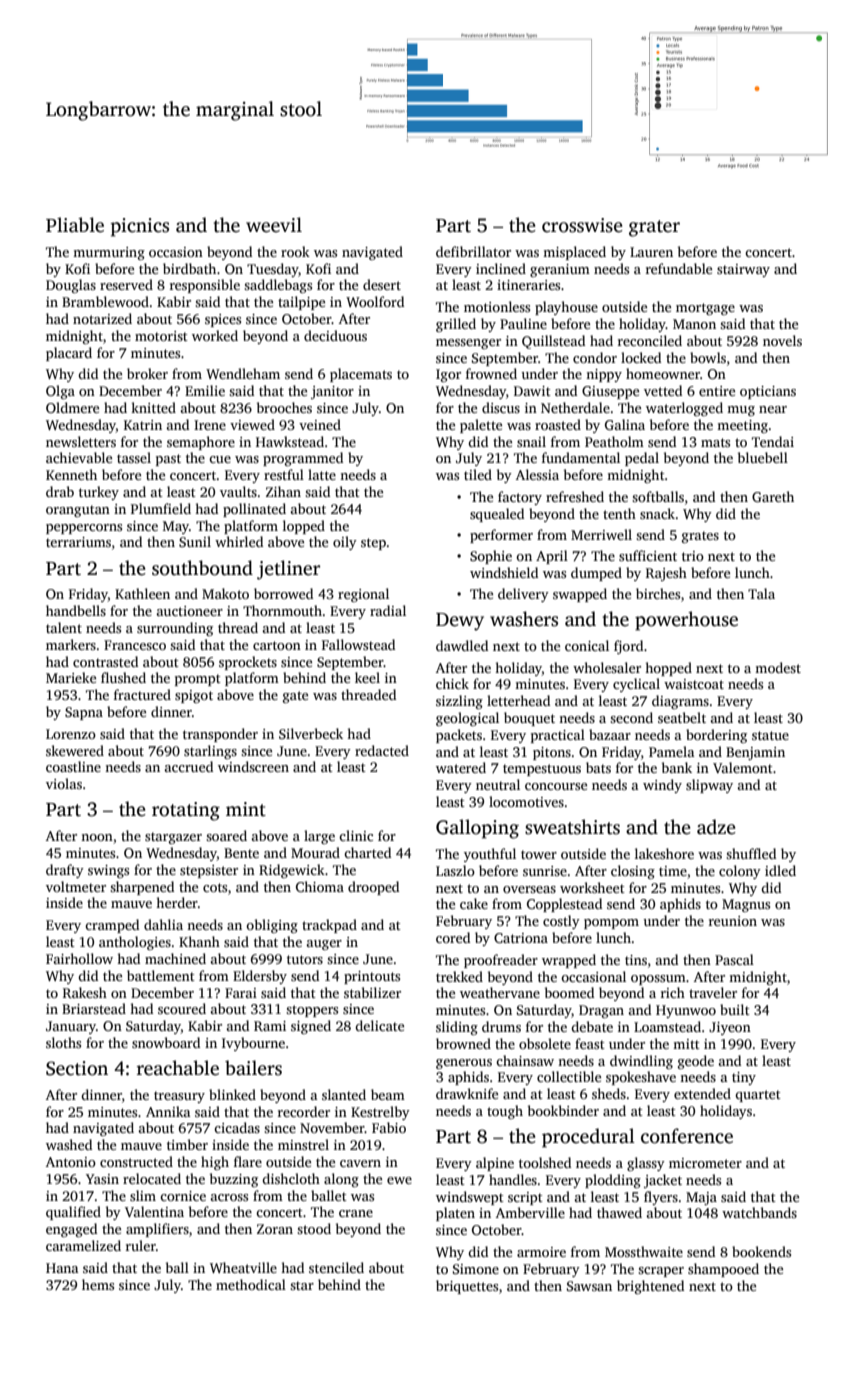 This screenshot has height=1400, width=849. What do you see at coordinates (658, 980) in the screenshot?
I see `opossum` at bounding box center [658, 980].
